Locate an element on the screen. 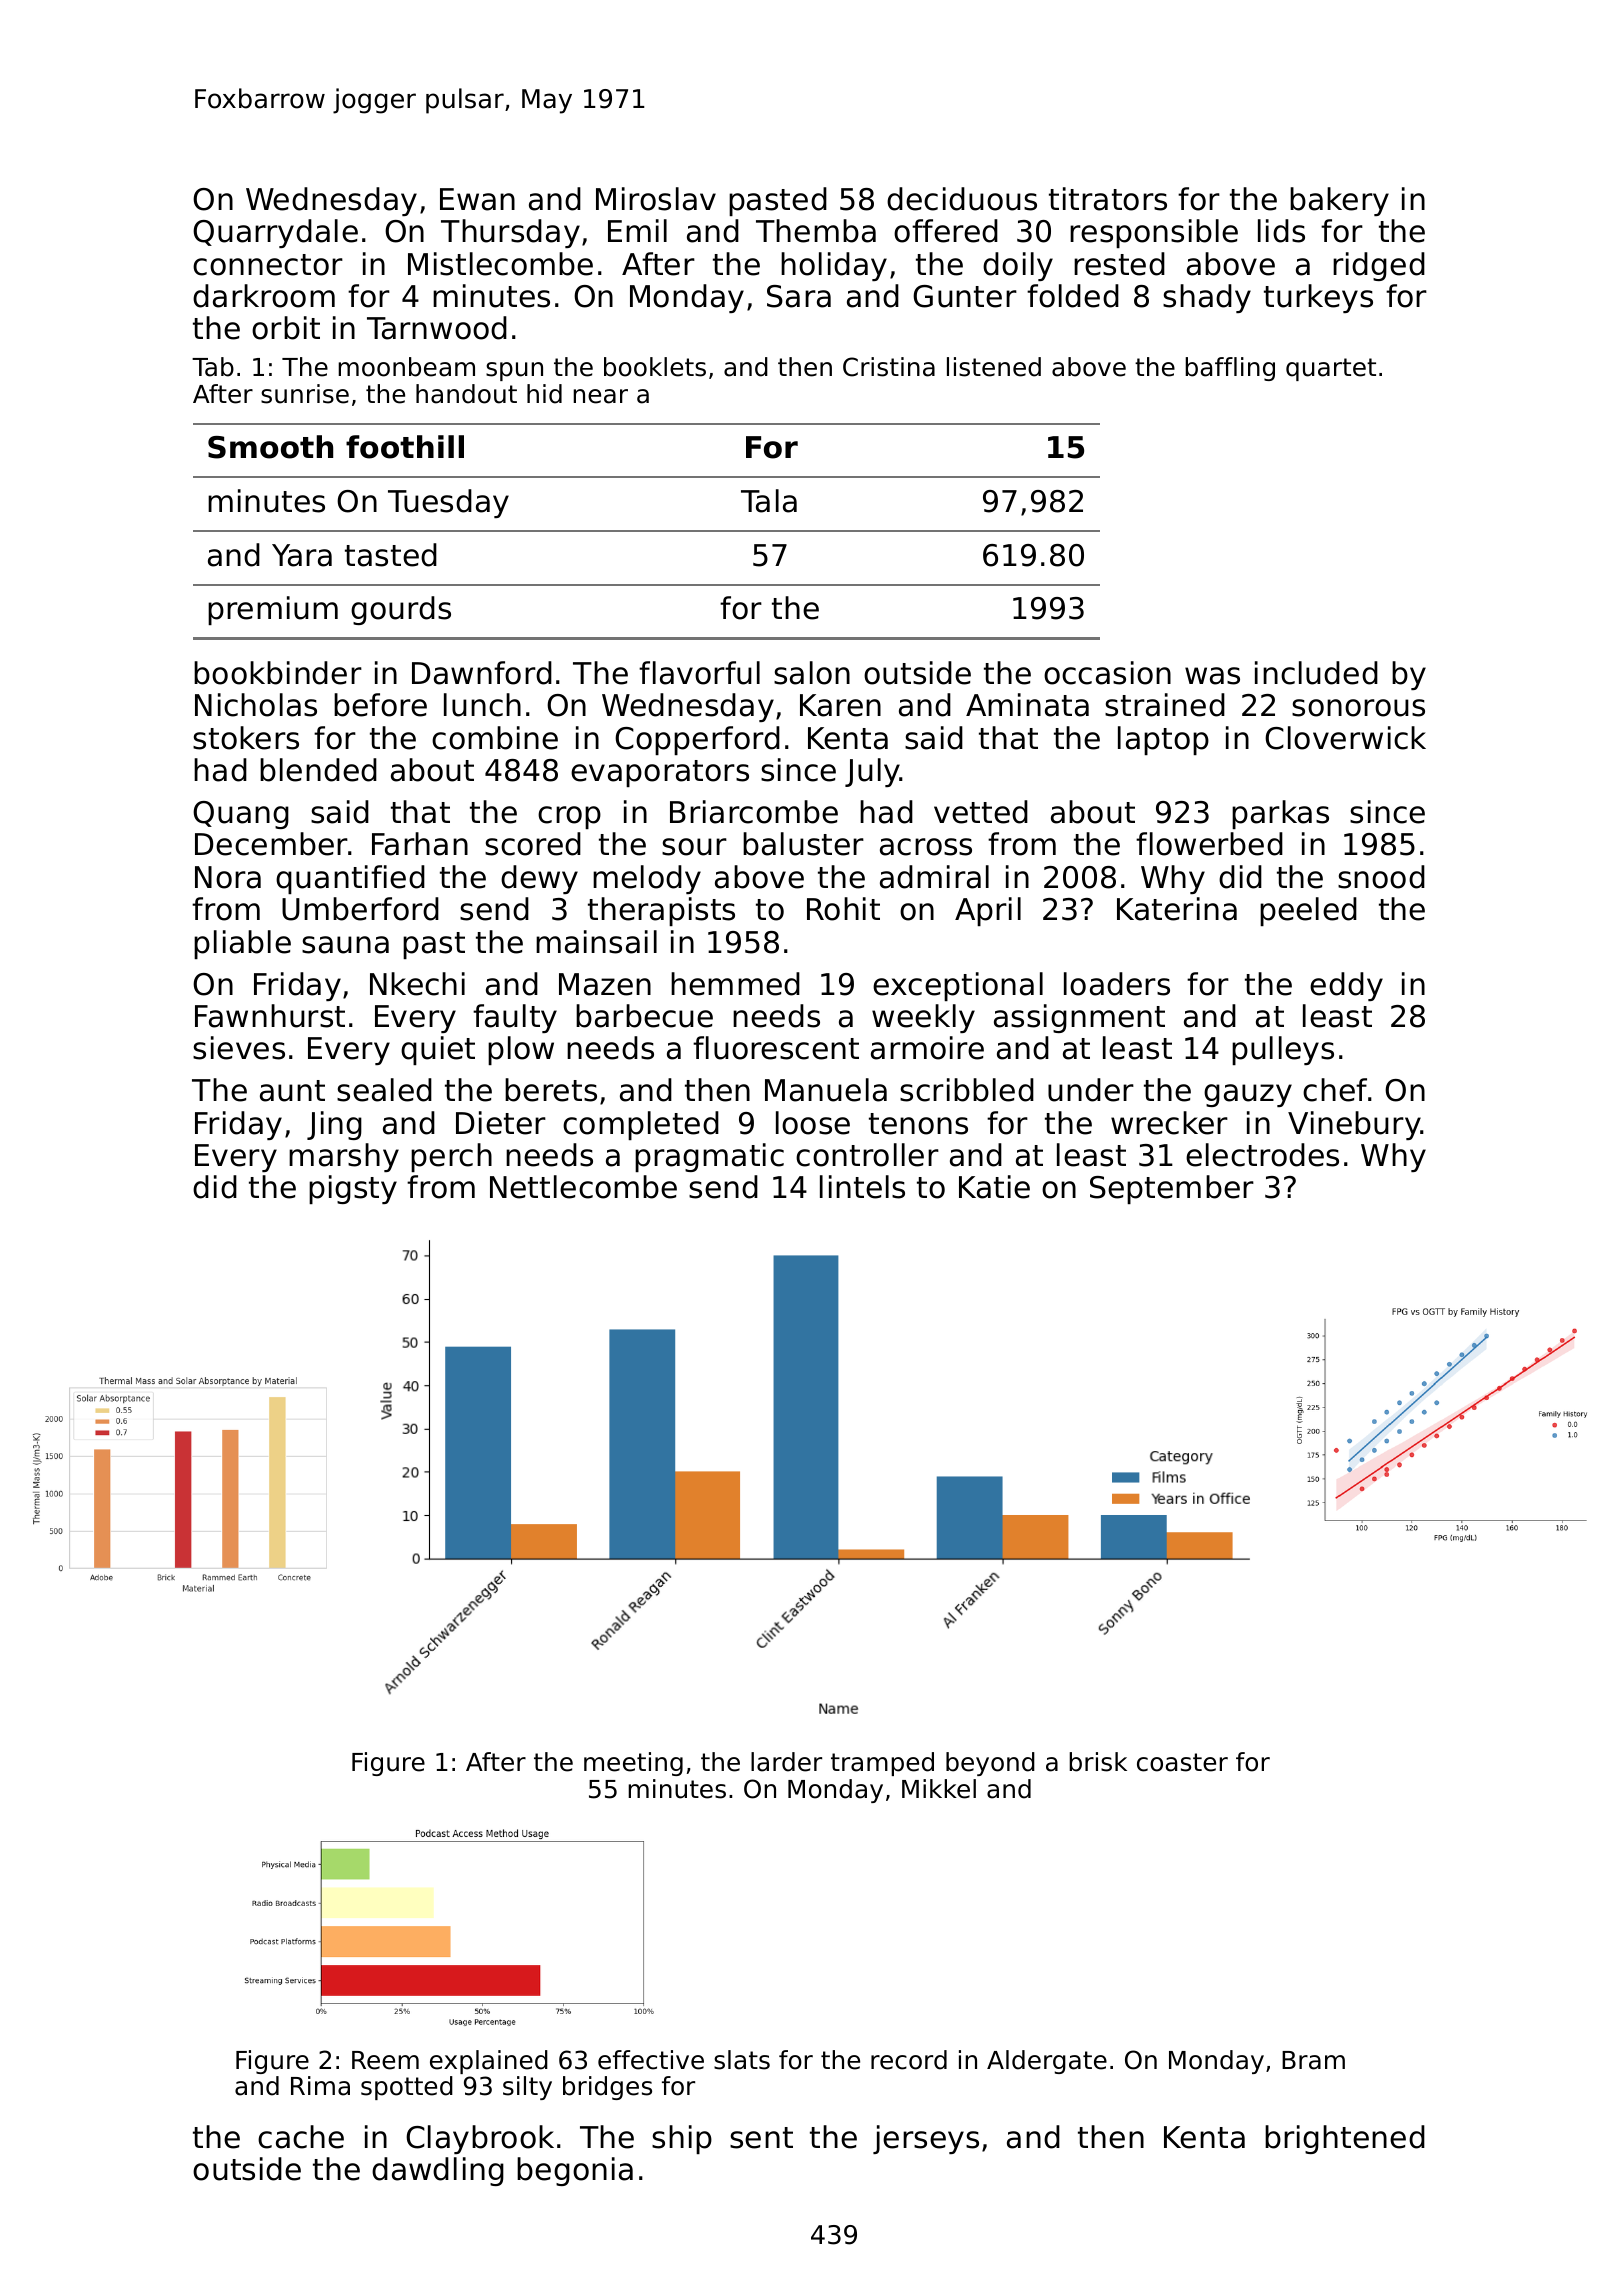 This screenshot has height=2292, width=1620. quartet is located at coordinates (1331, 369).
